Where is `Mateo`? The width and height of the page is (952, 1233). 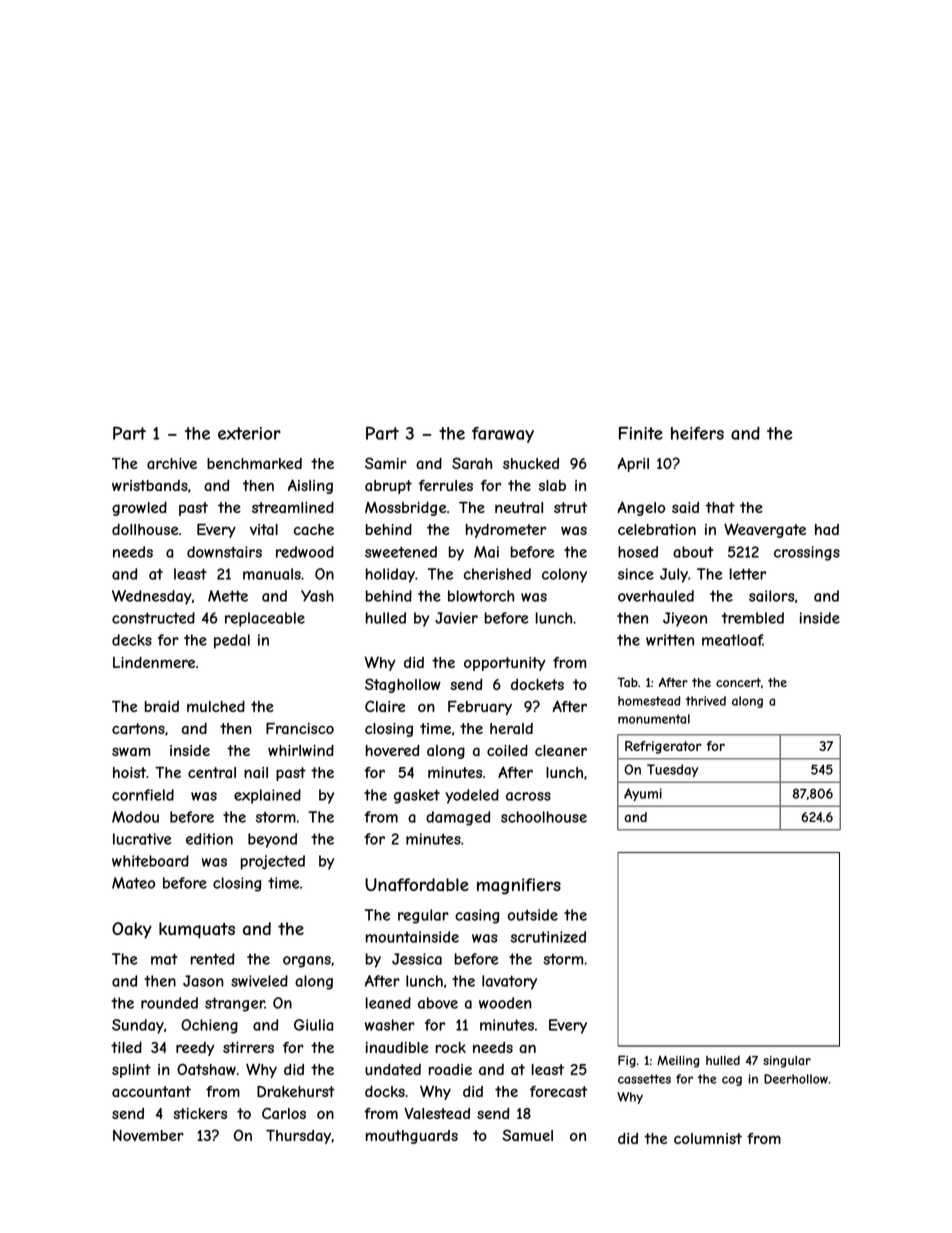 Mateo is located at coordinates (133, 883).
